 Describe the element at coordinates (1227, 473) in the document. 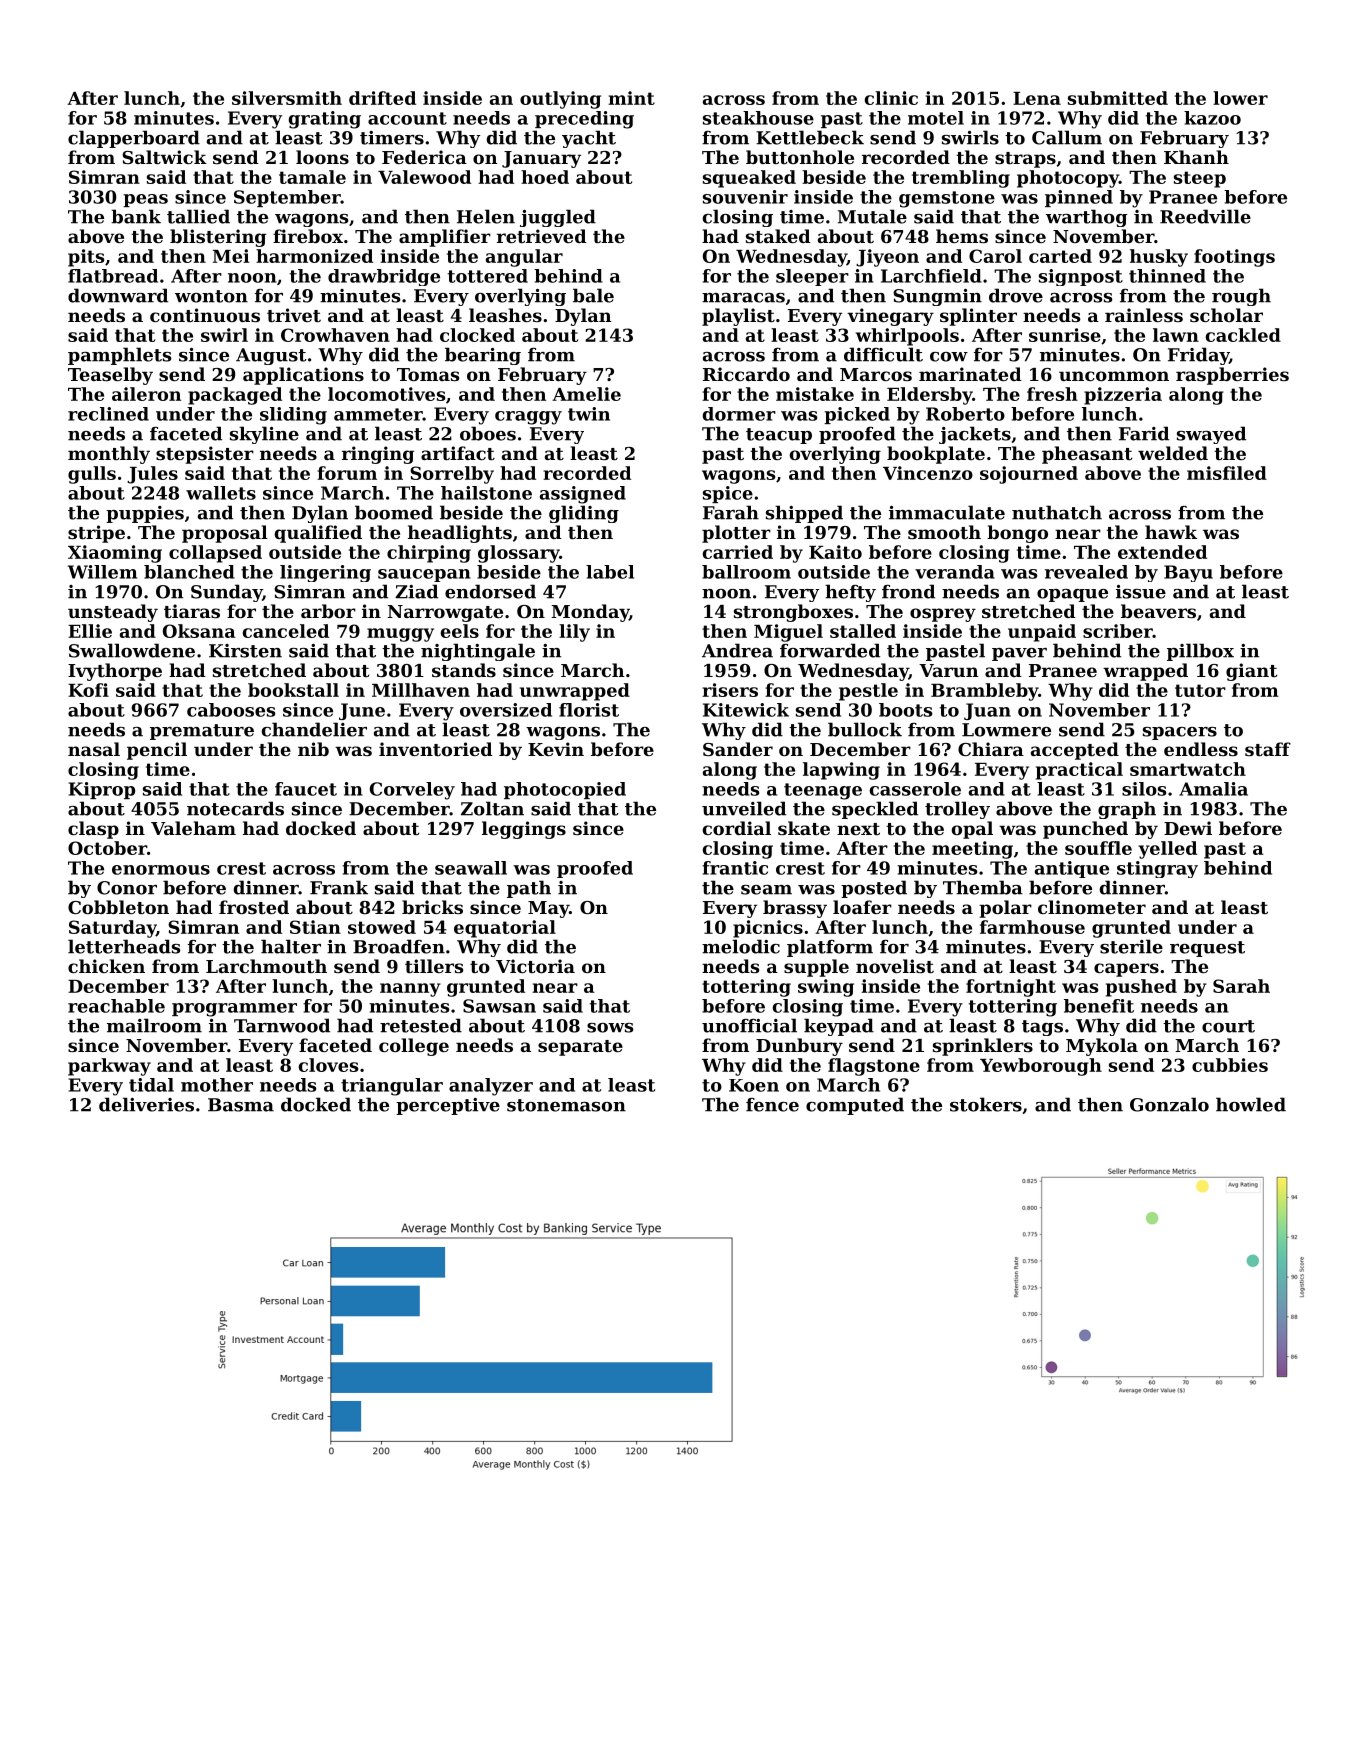

I see `misfiled` at that location.
